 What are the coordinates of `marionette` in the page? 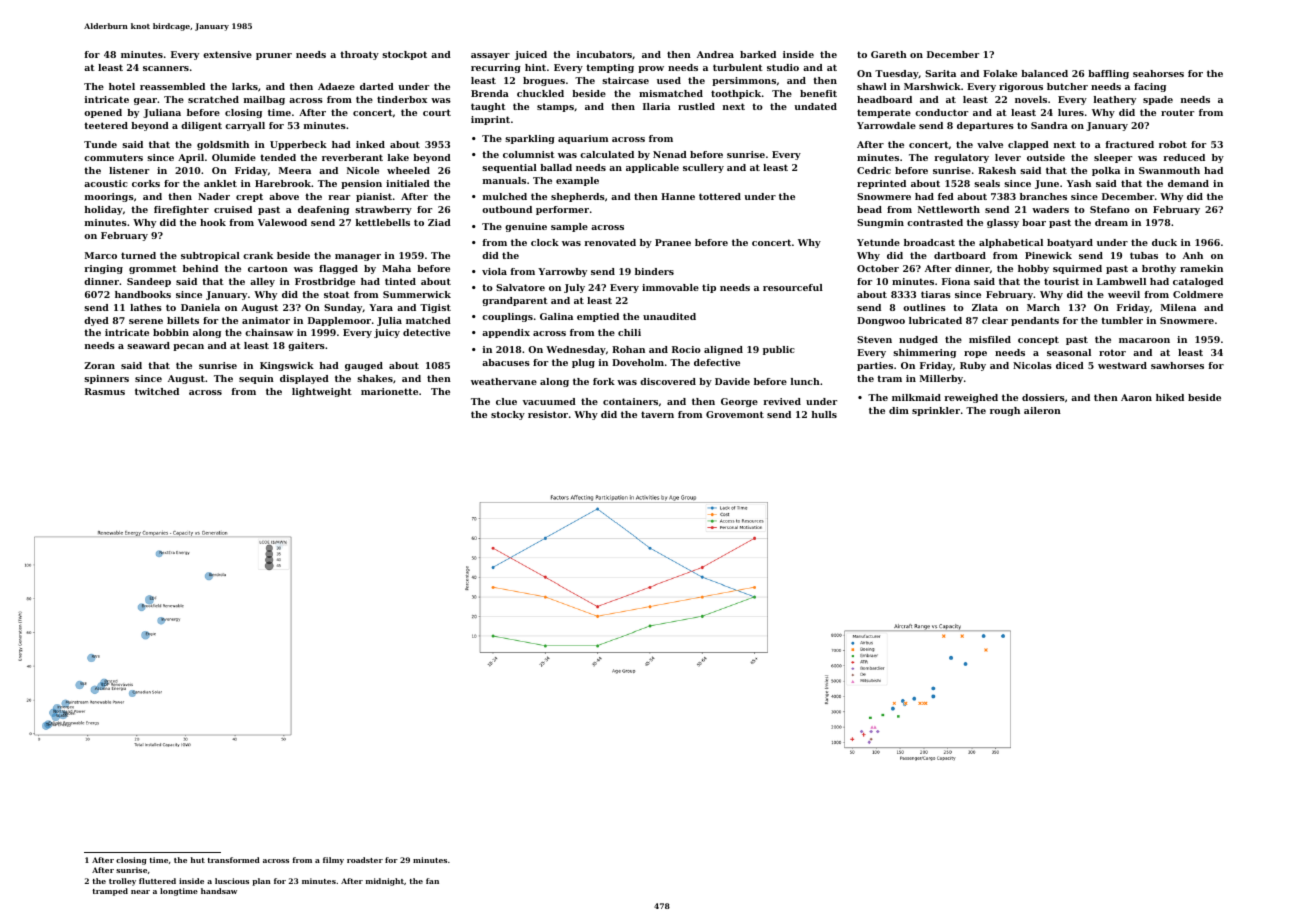 It's located at (389, 391).
